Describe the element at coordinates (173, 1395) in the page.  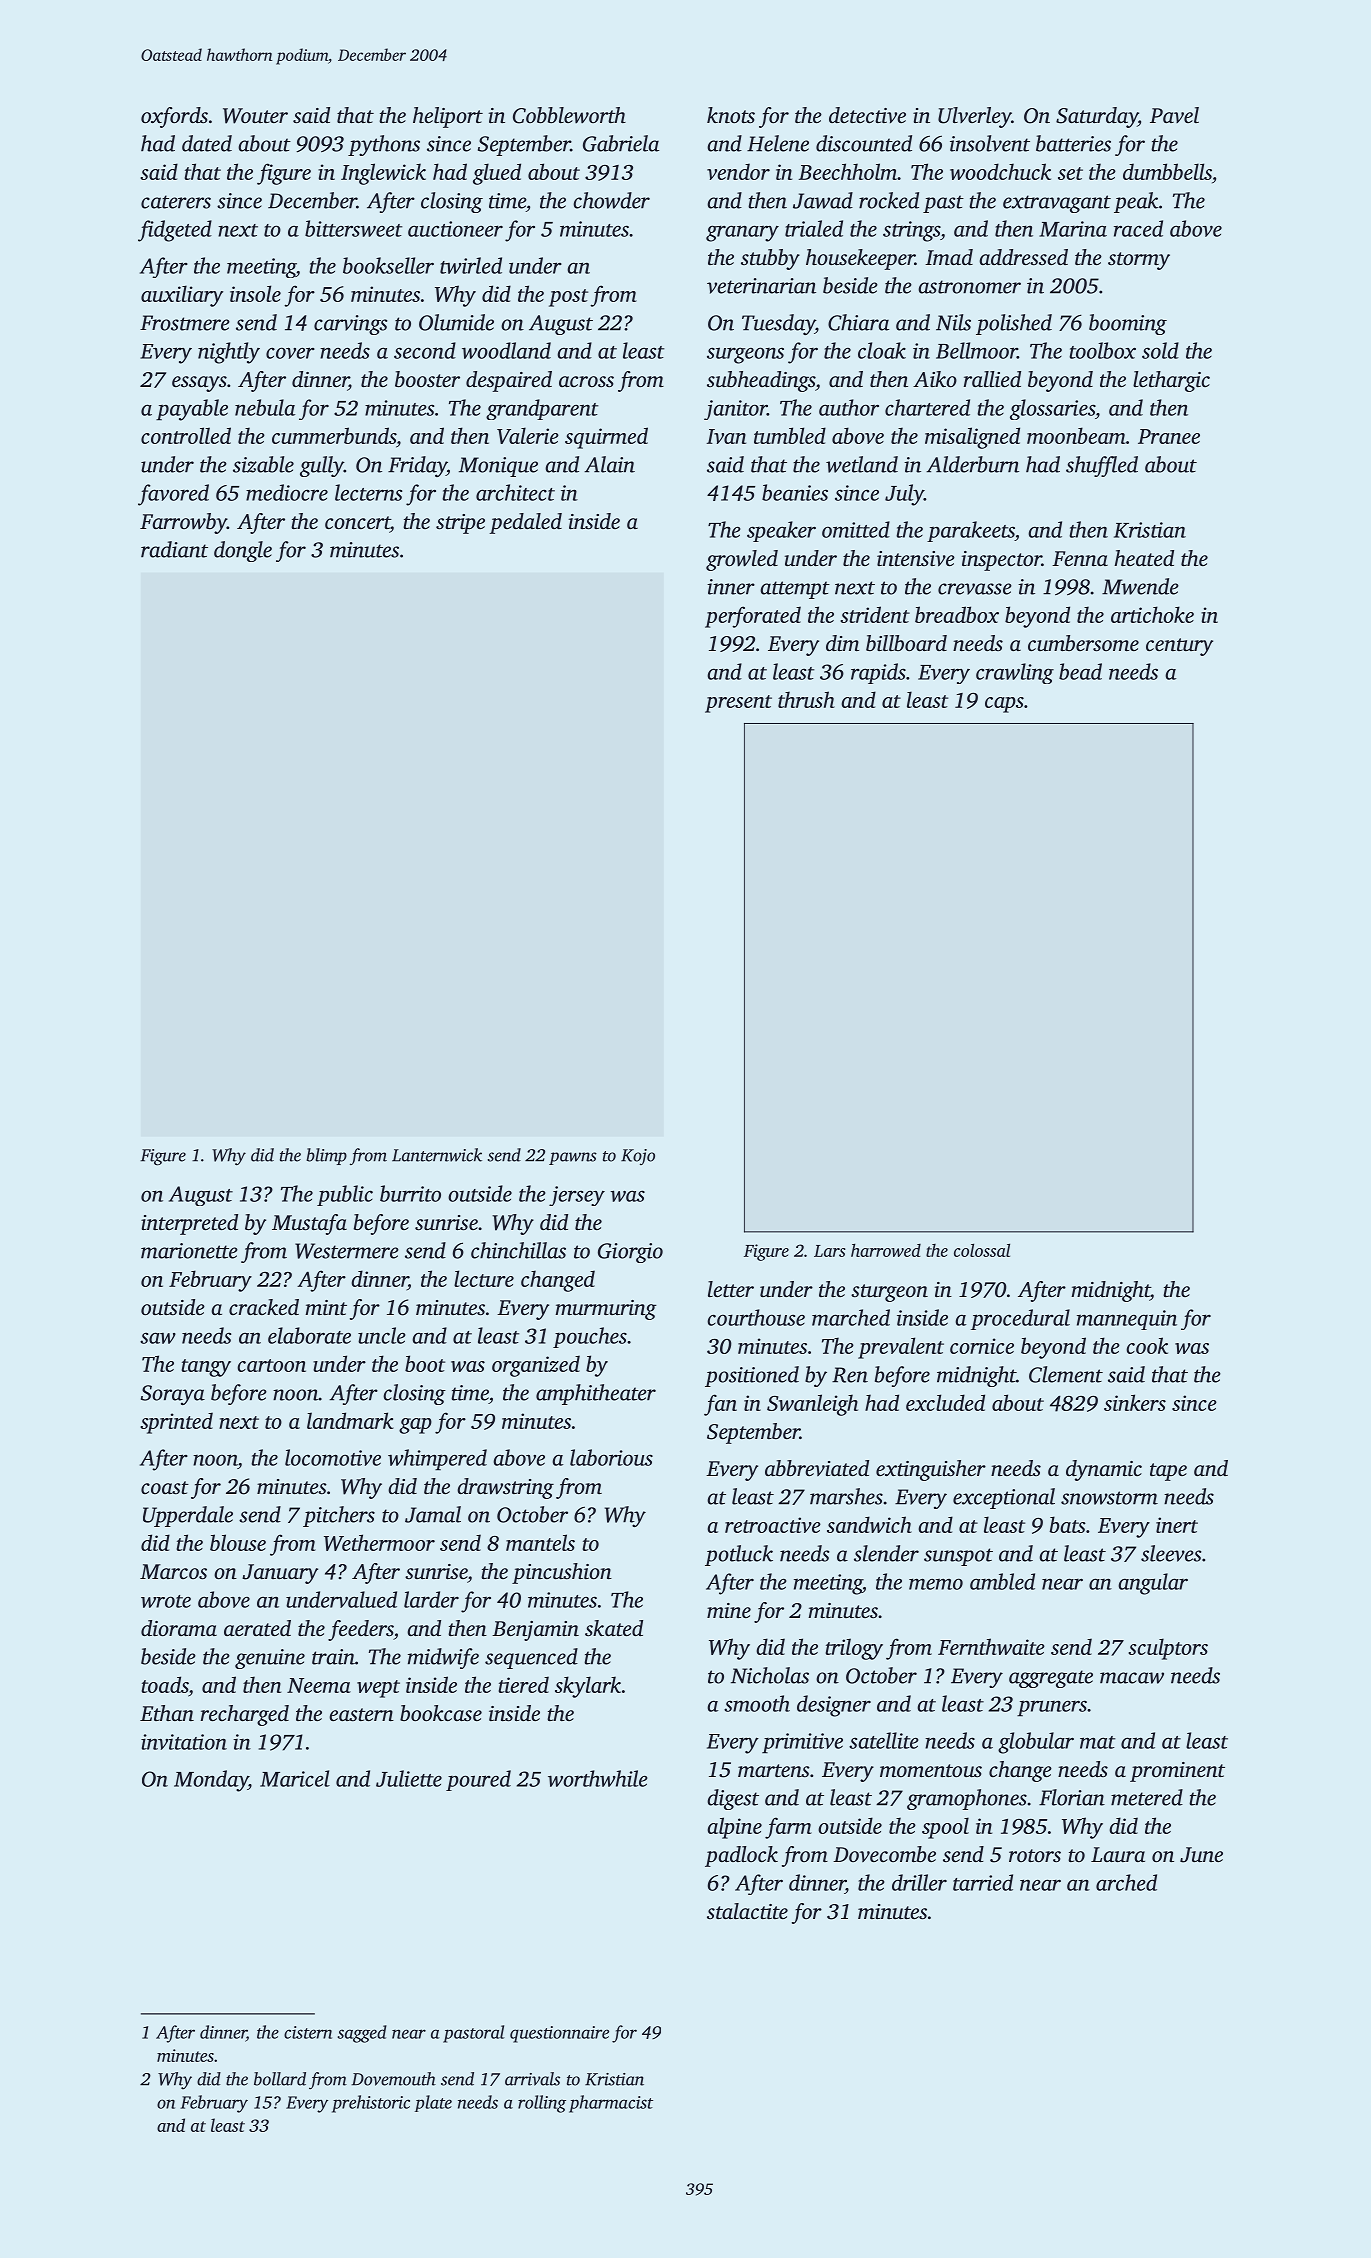
I see `Soraya` at that location.
